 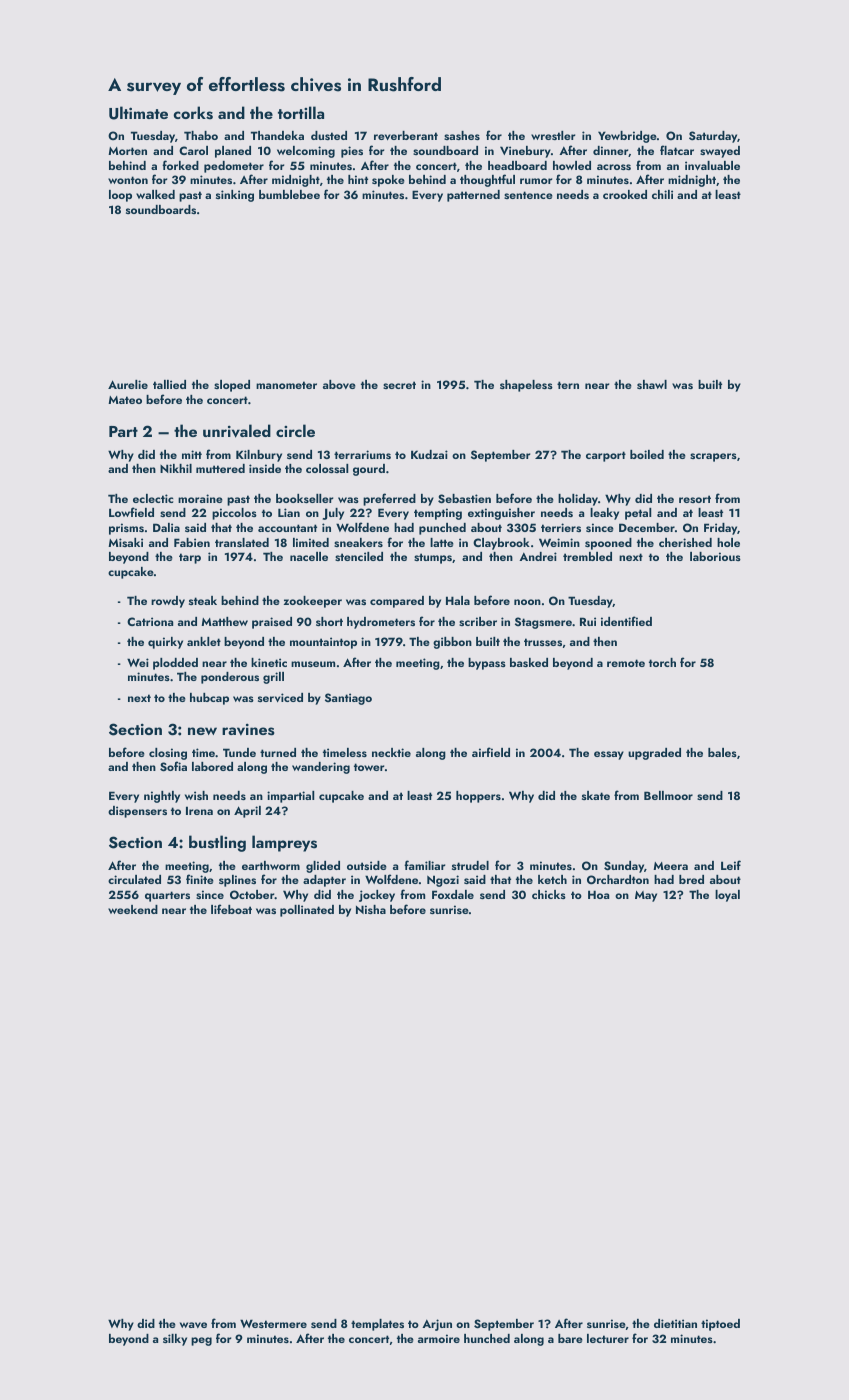 What do you see at coordinates (720, 1325) in the page?
I see `tiptoed` at bounding box center [720, 1325].
